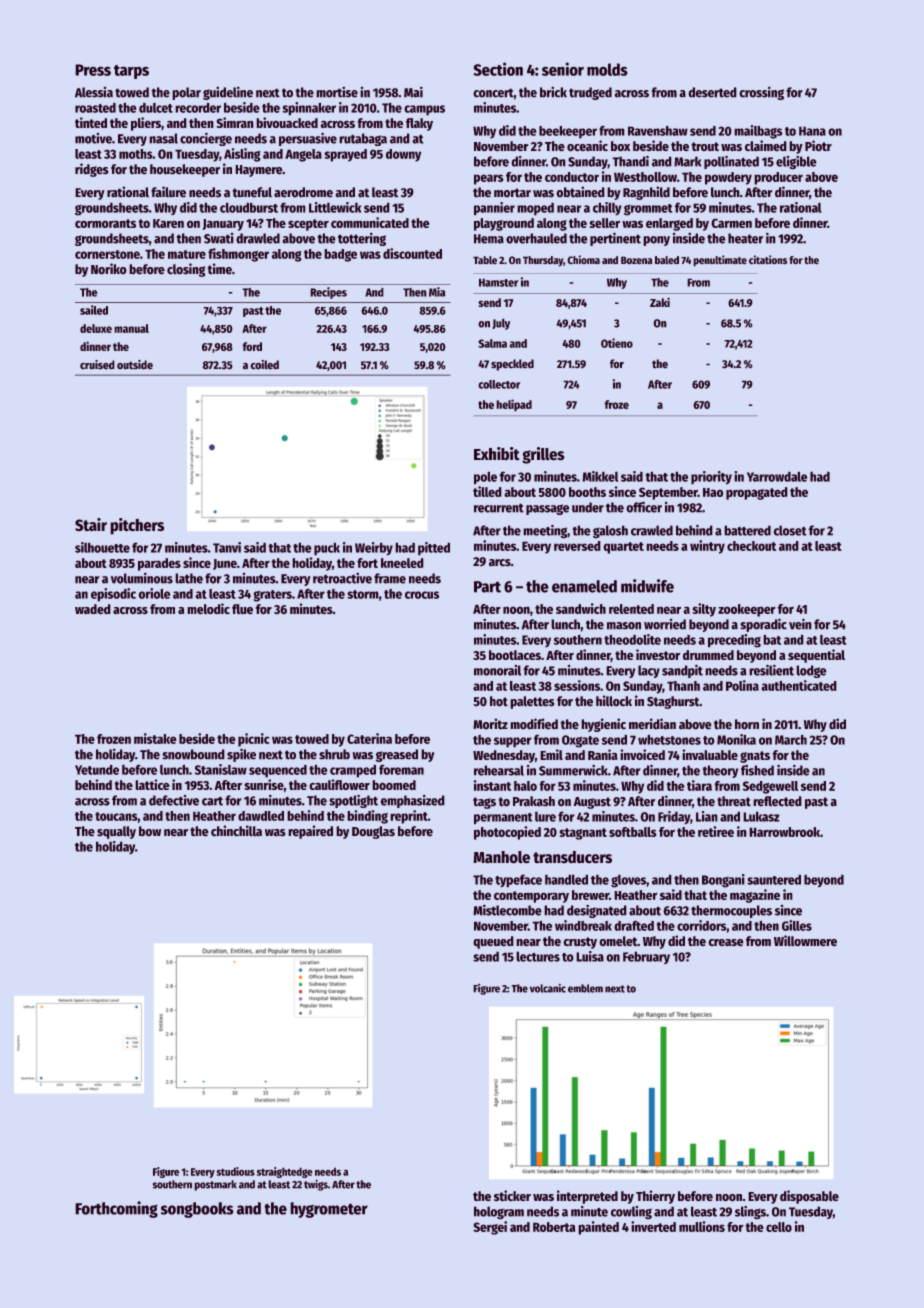 Image resolution: width=924 pixels, height=1308 pixels. Describe the element at coordinates (137, 526) in the screenshot. I see `pitchers` at that location.
